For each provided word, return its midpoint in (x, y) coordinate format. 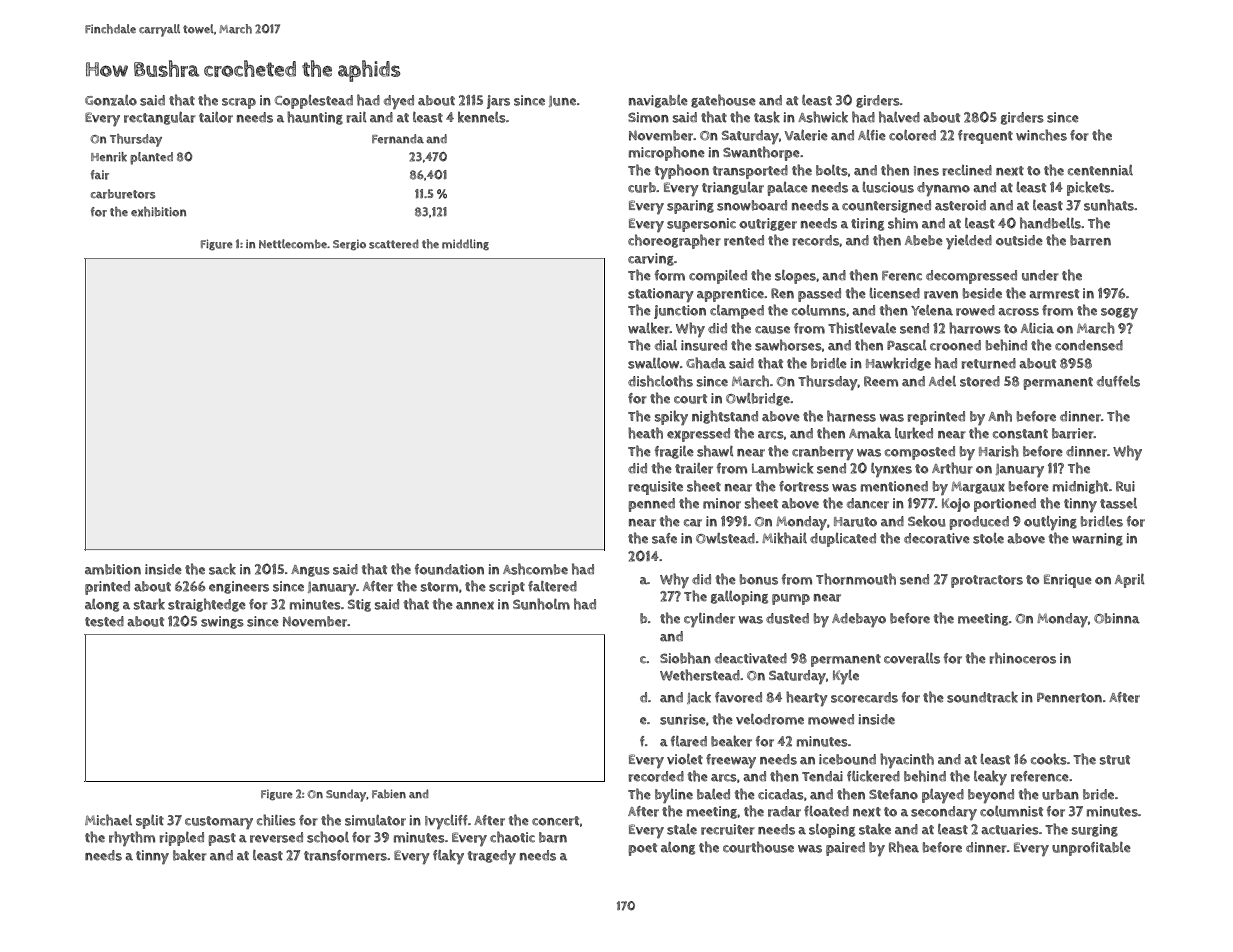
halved (899, 117)
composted (920, 453)
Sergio (349, 245)
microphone (667, 153)
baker (190, 855)
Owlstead (725, 538)
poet (643, 849)
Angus (310, 571)
